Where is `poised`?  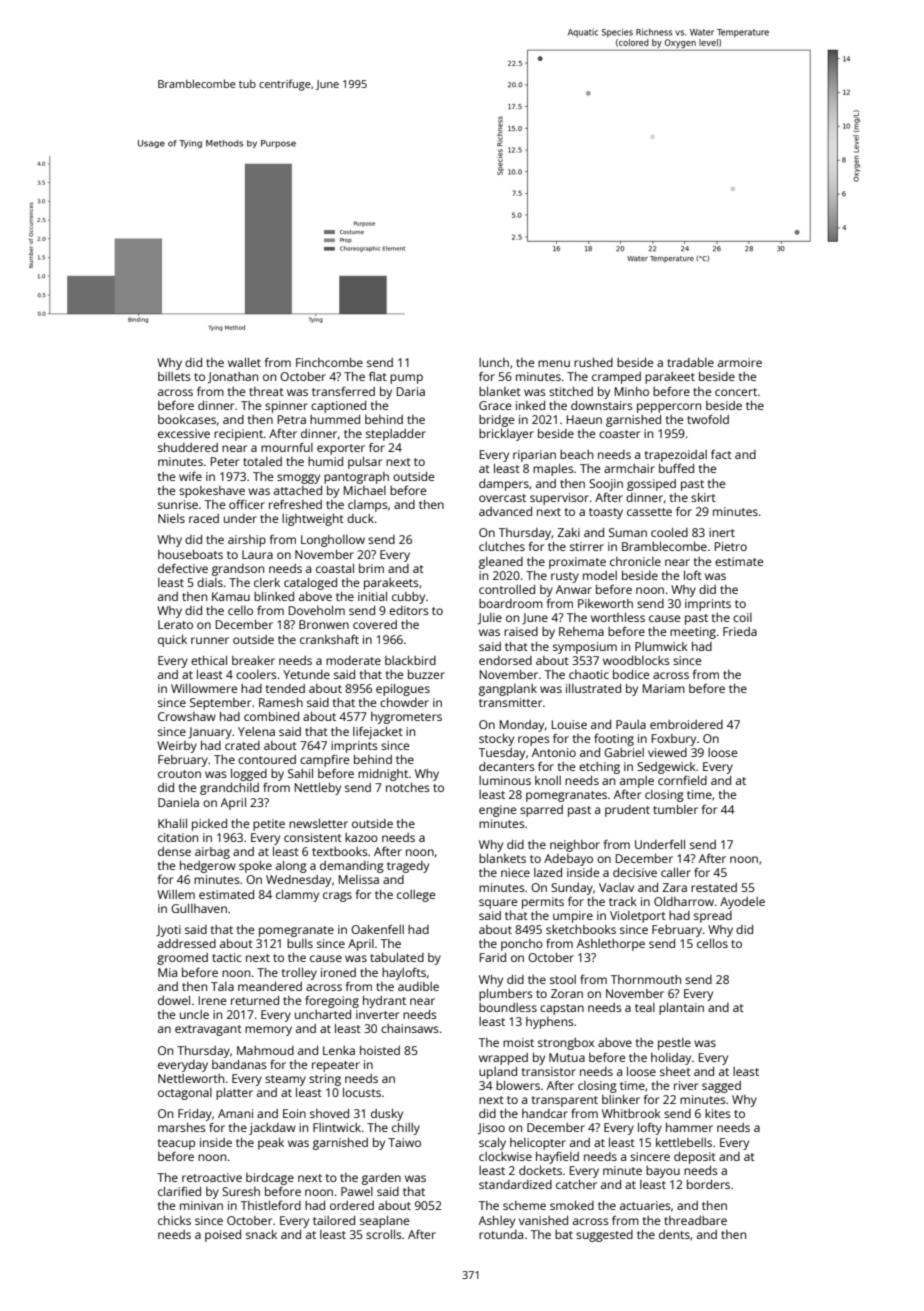 poised is located at coordinates (223, 1236).
